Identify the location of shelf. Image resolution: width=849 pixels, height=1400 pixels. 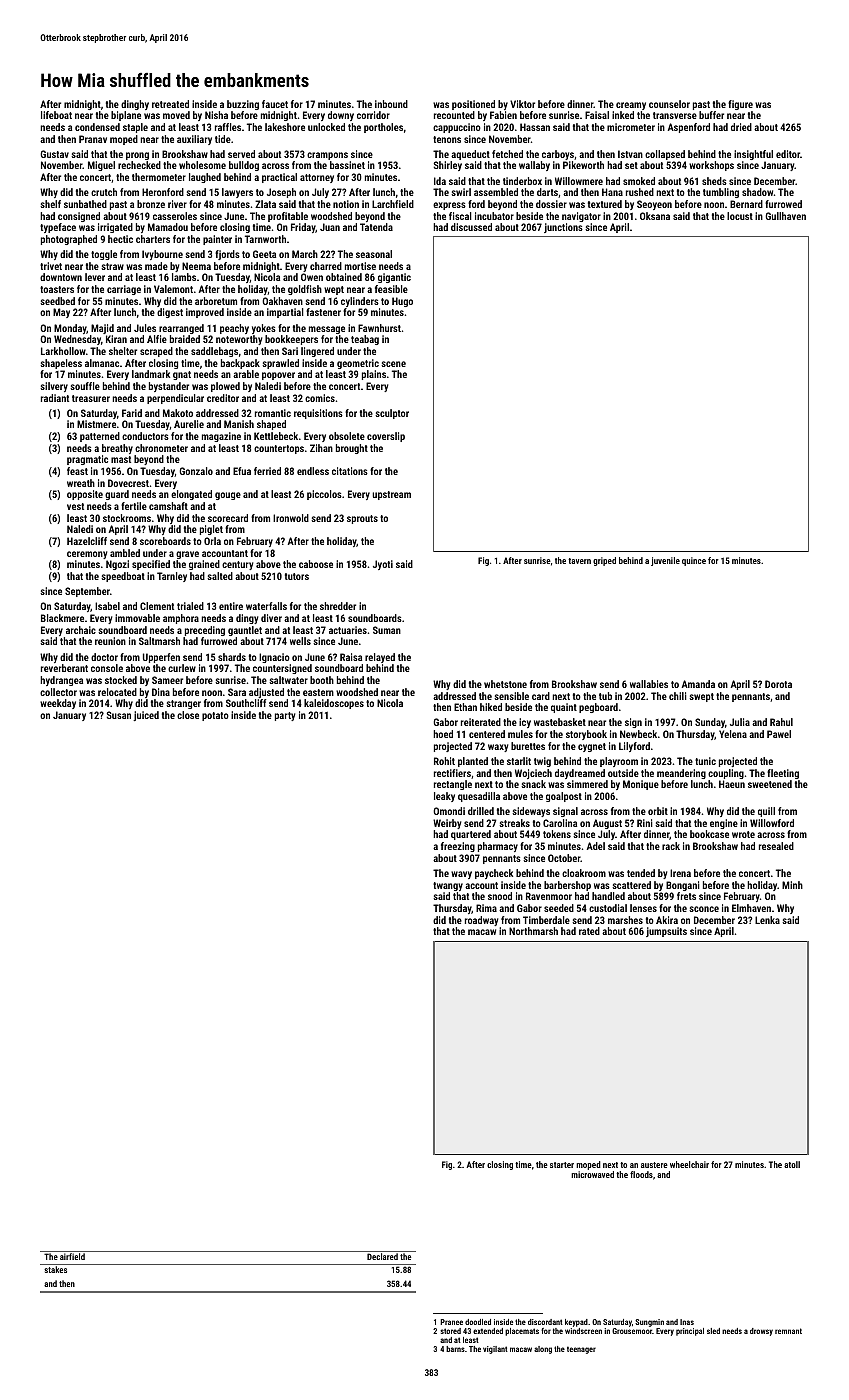
(50, 204).
